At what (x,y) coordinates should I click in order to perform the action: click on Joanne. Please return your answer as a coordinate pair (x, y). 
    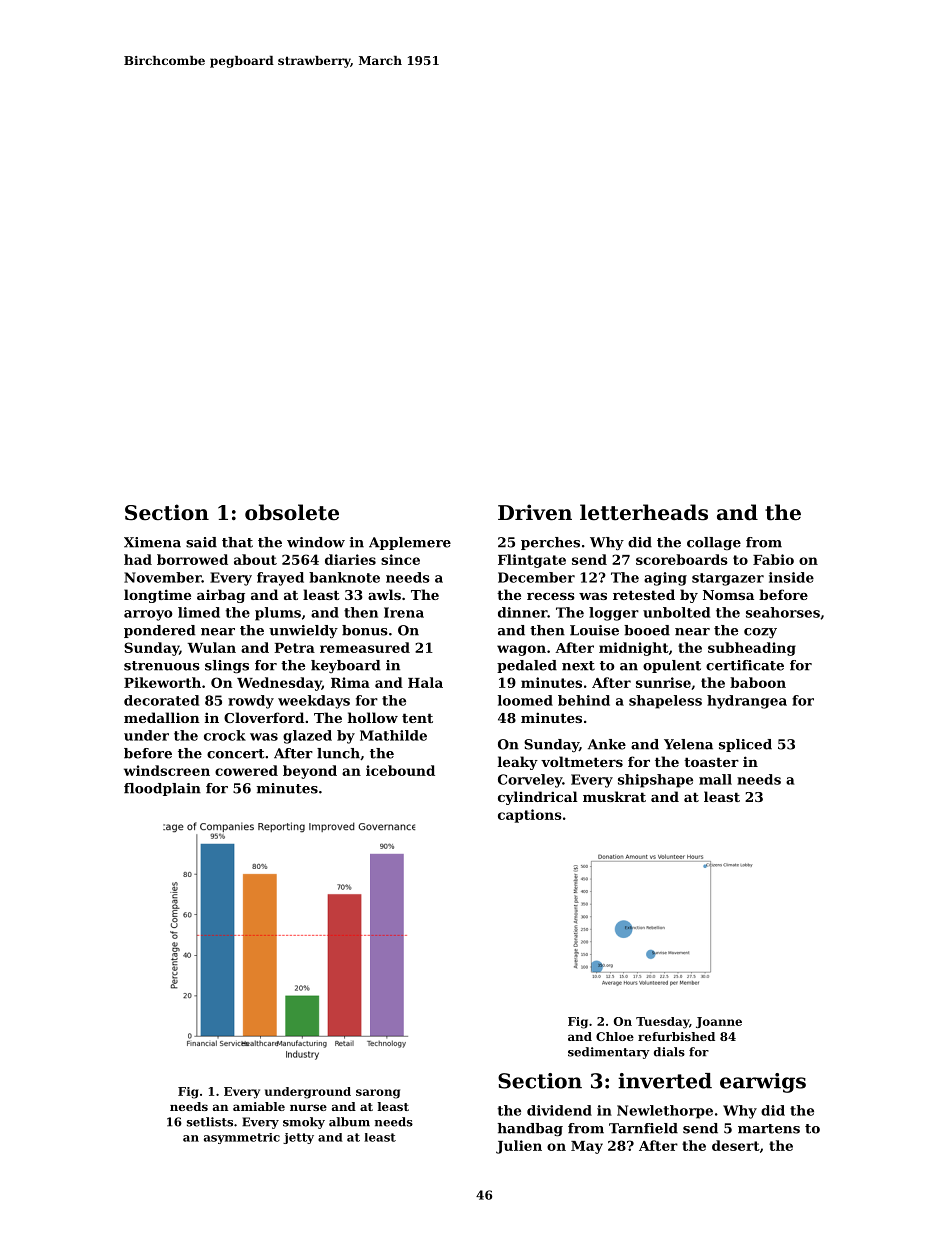
    Looking at the image, I should click on (719, 1022).
